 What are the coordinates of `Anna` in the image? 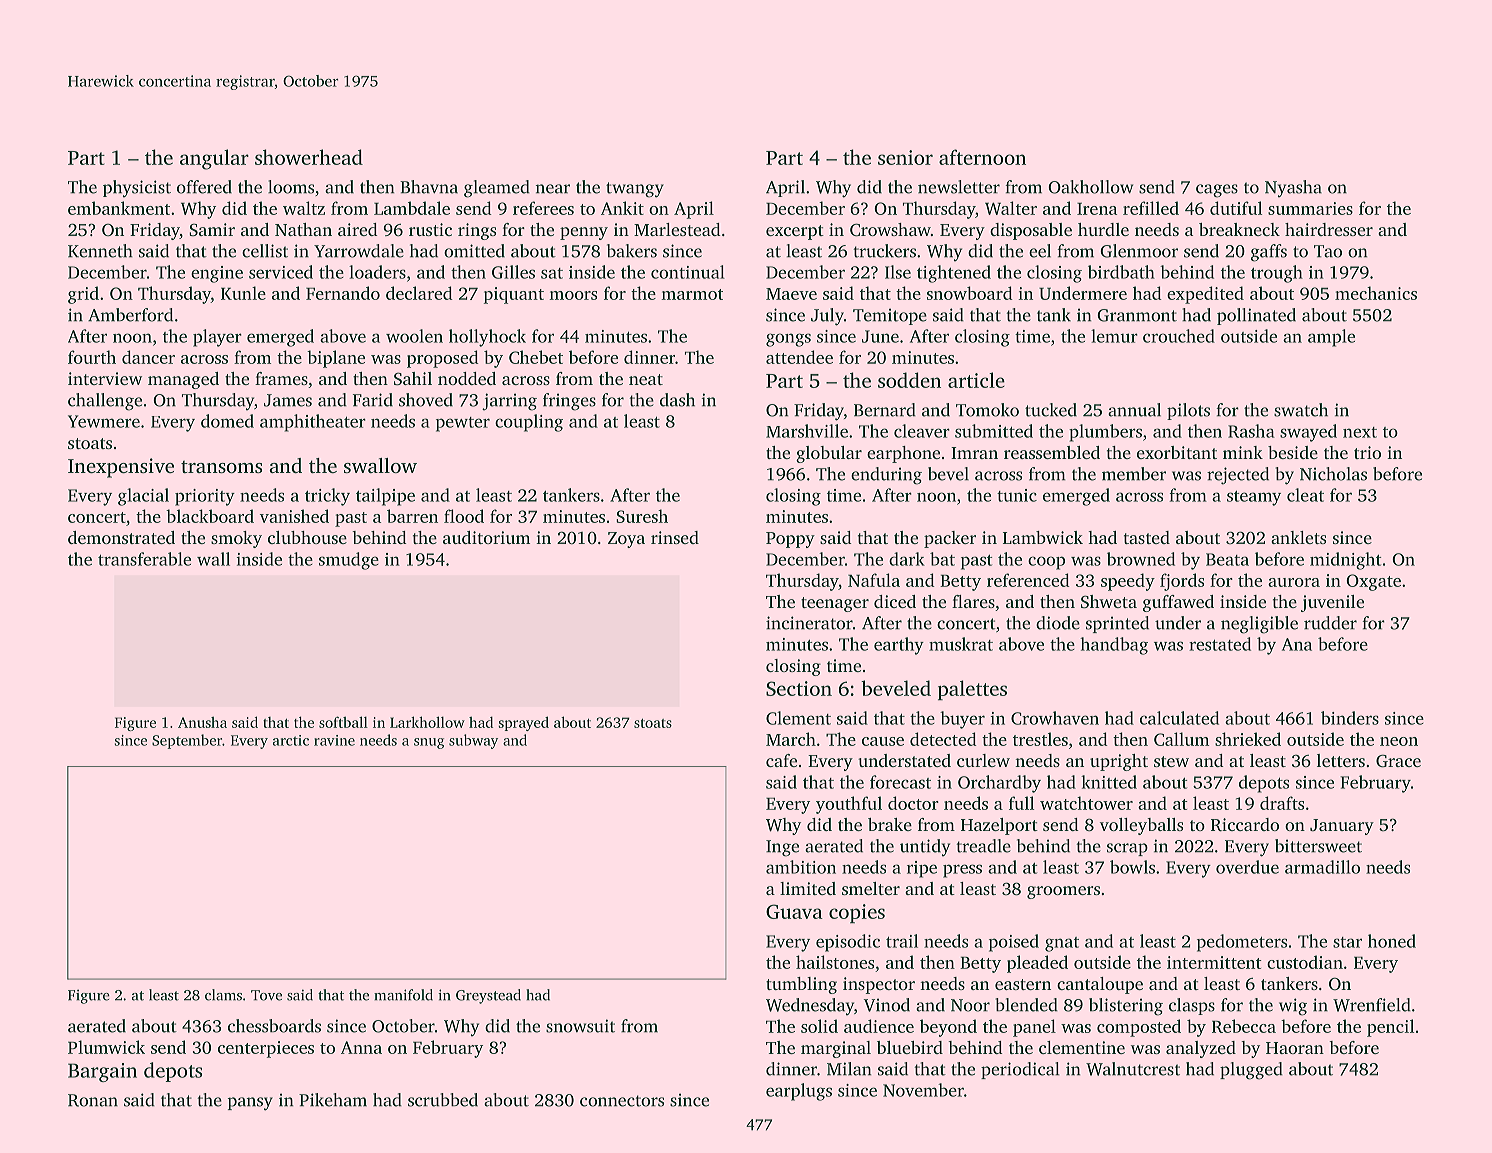 It's located at (361, 1047).
